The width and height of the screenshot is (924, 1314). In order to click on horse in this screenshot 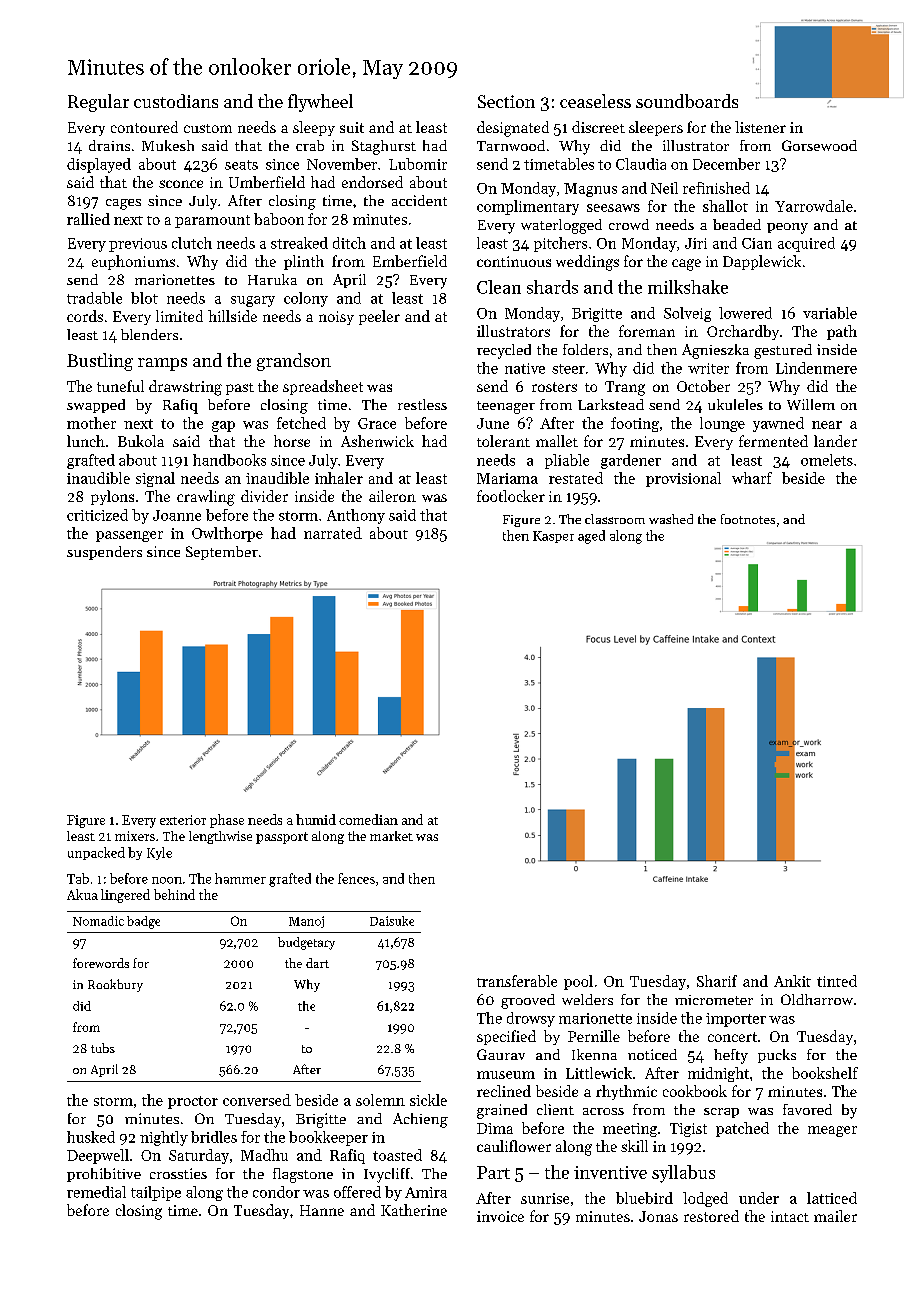, I will do `click(292, 441)`.
